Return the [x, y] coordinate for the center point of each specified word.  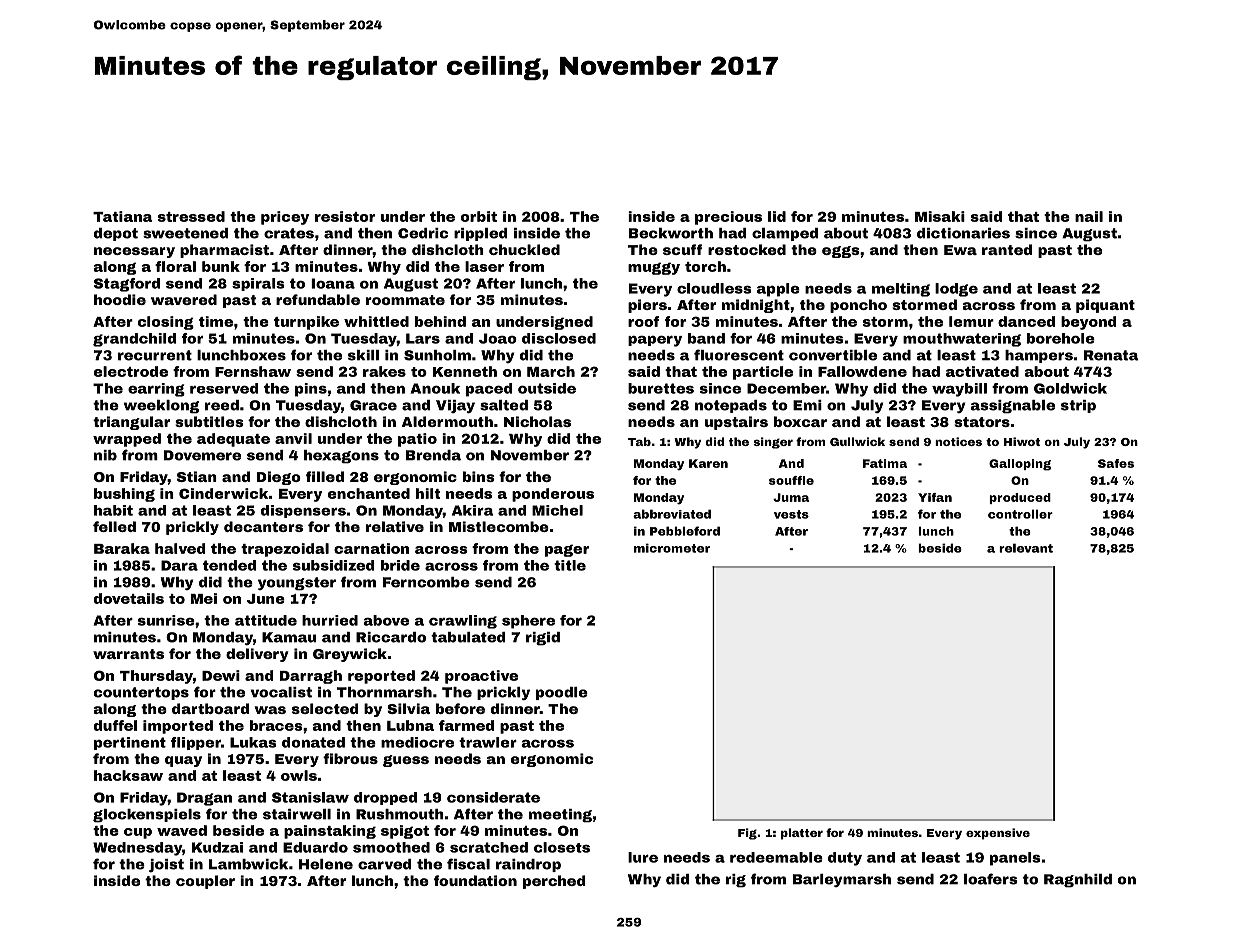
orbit [479, 216]
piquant [1105, 306]
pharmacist [224, 251]
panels [1015, 859]
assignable [1012, 407]
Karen [708, 463]
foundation [475, 880]
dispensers [303, 511]
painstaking [330, 832]
